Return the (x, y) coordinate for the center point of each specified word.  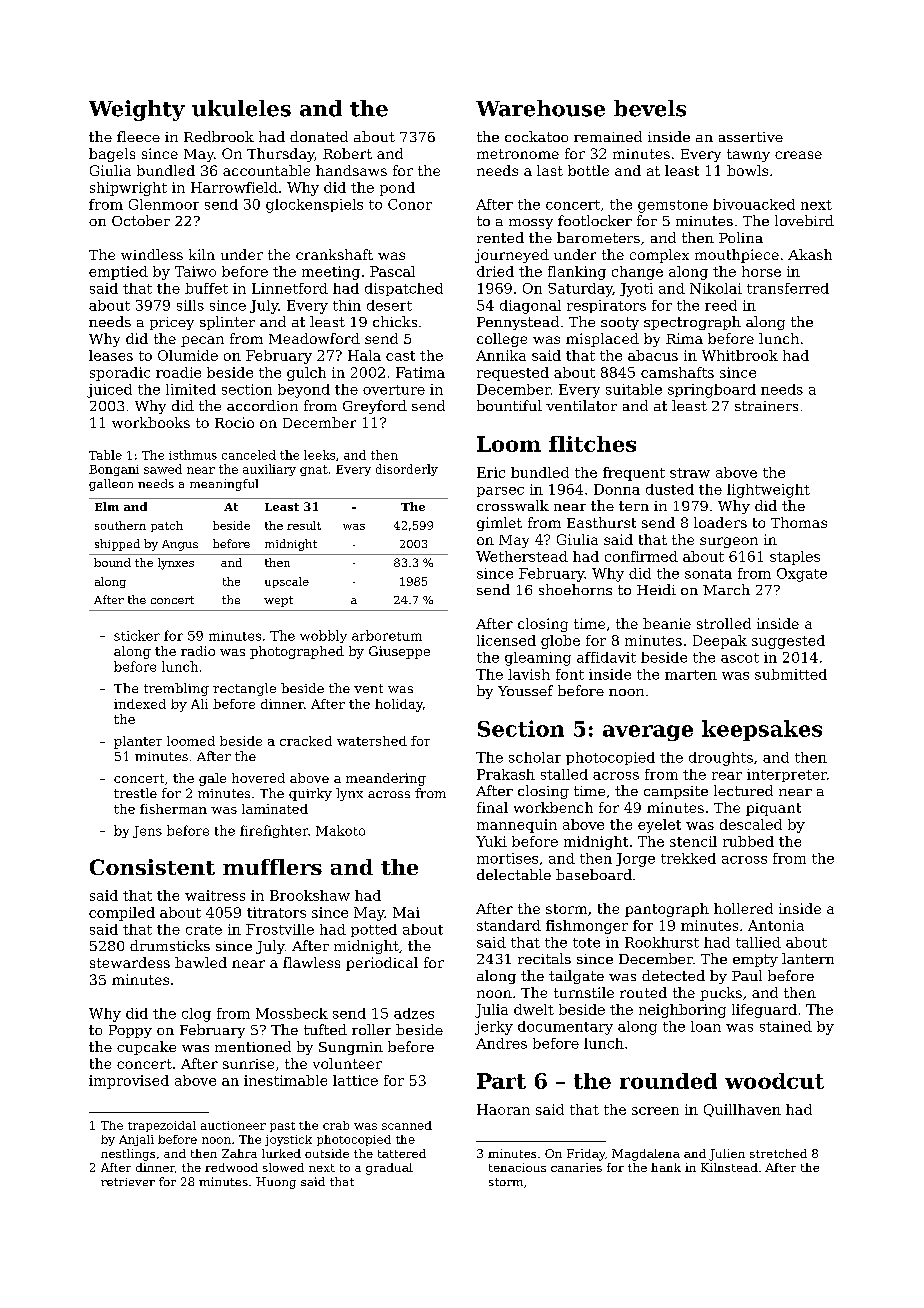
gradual (389, 1169)
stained (786, 1026)
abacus (653, 355)
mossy (531, 224)
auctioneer (233, 1125)
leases (111, 355)
